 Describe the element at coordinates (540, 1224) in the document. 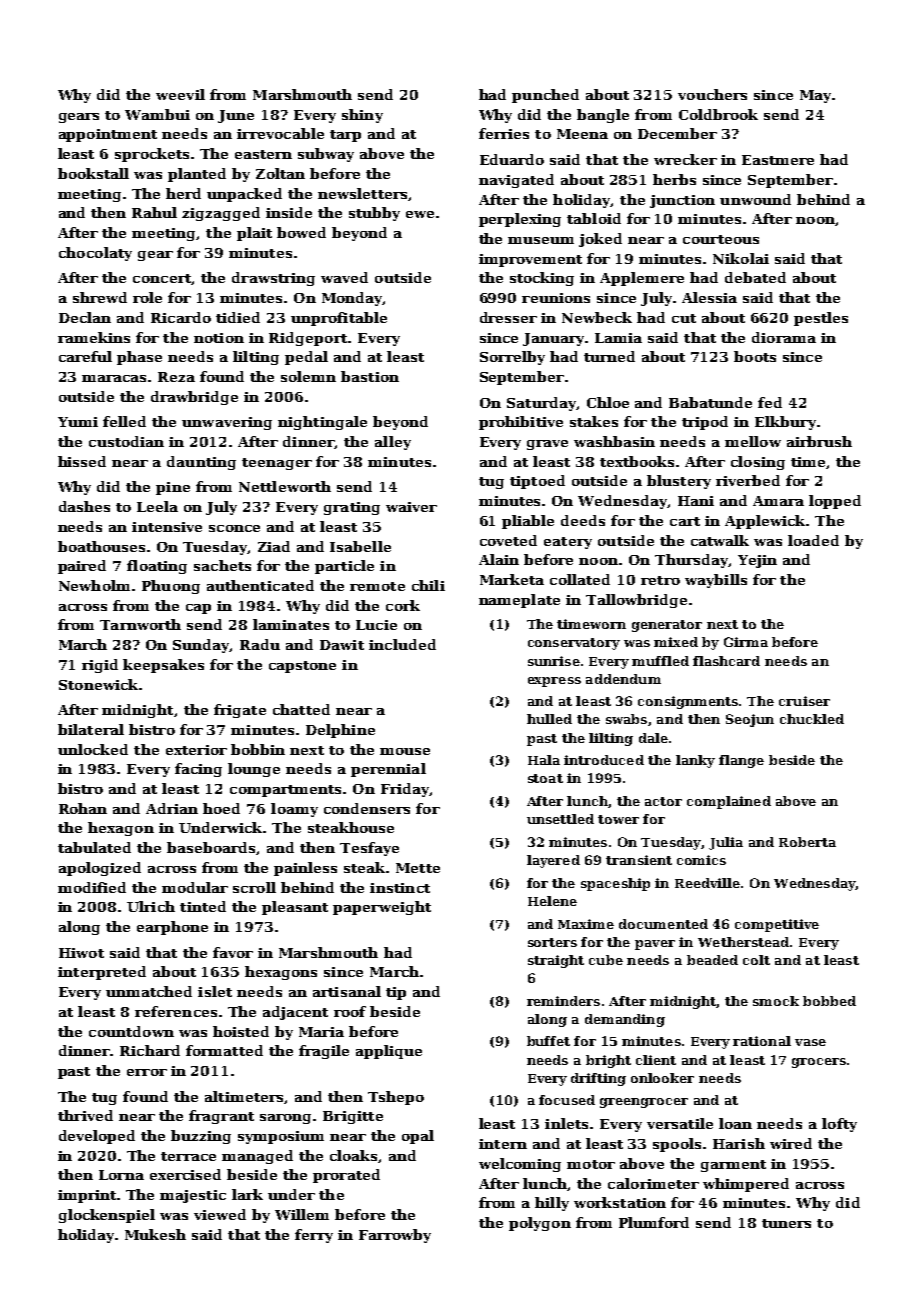

I see `polygon` at that location.
